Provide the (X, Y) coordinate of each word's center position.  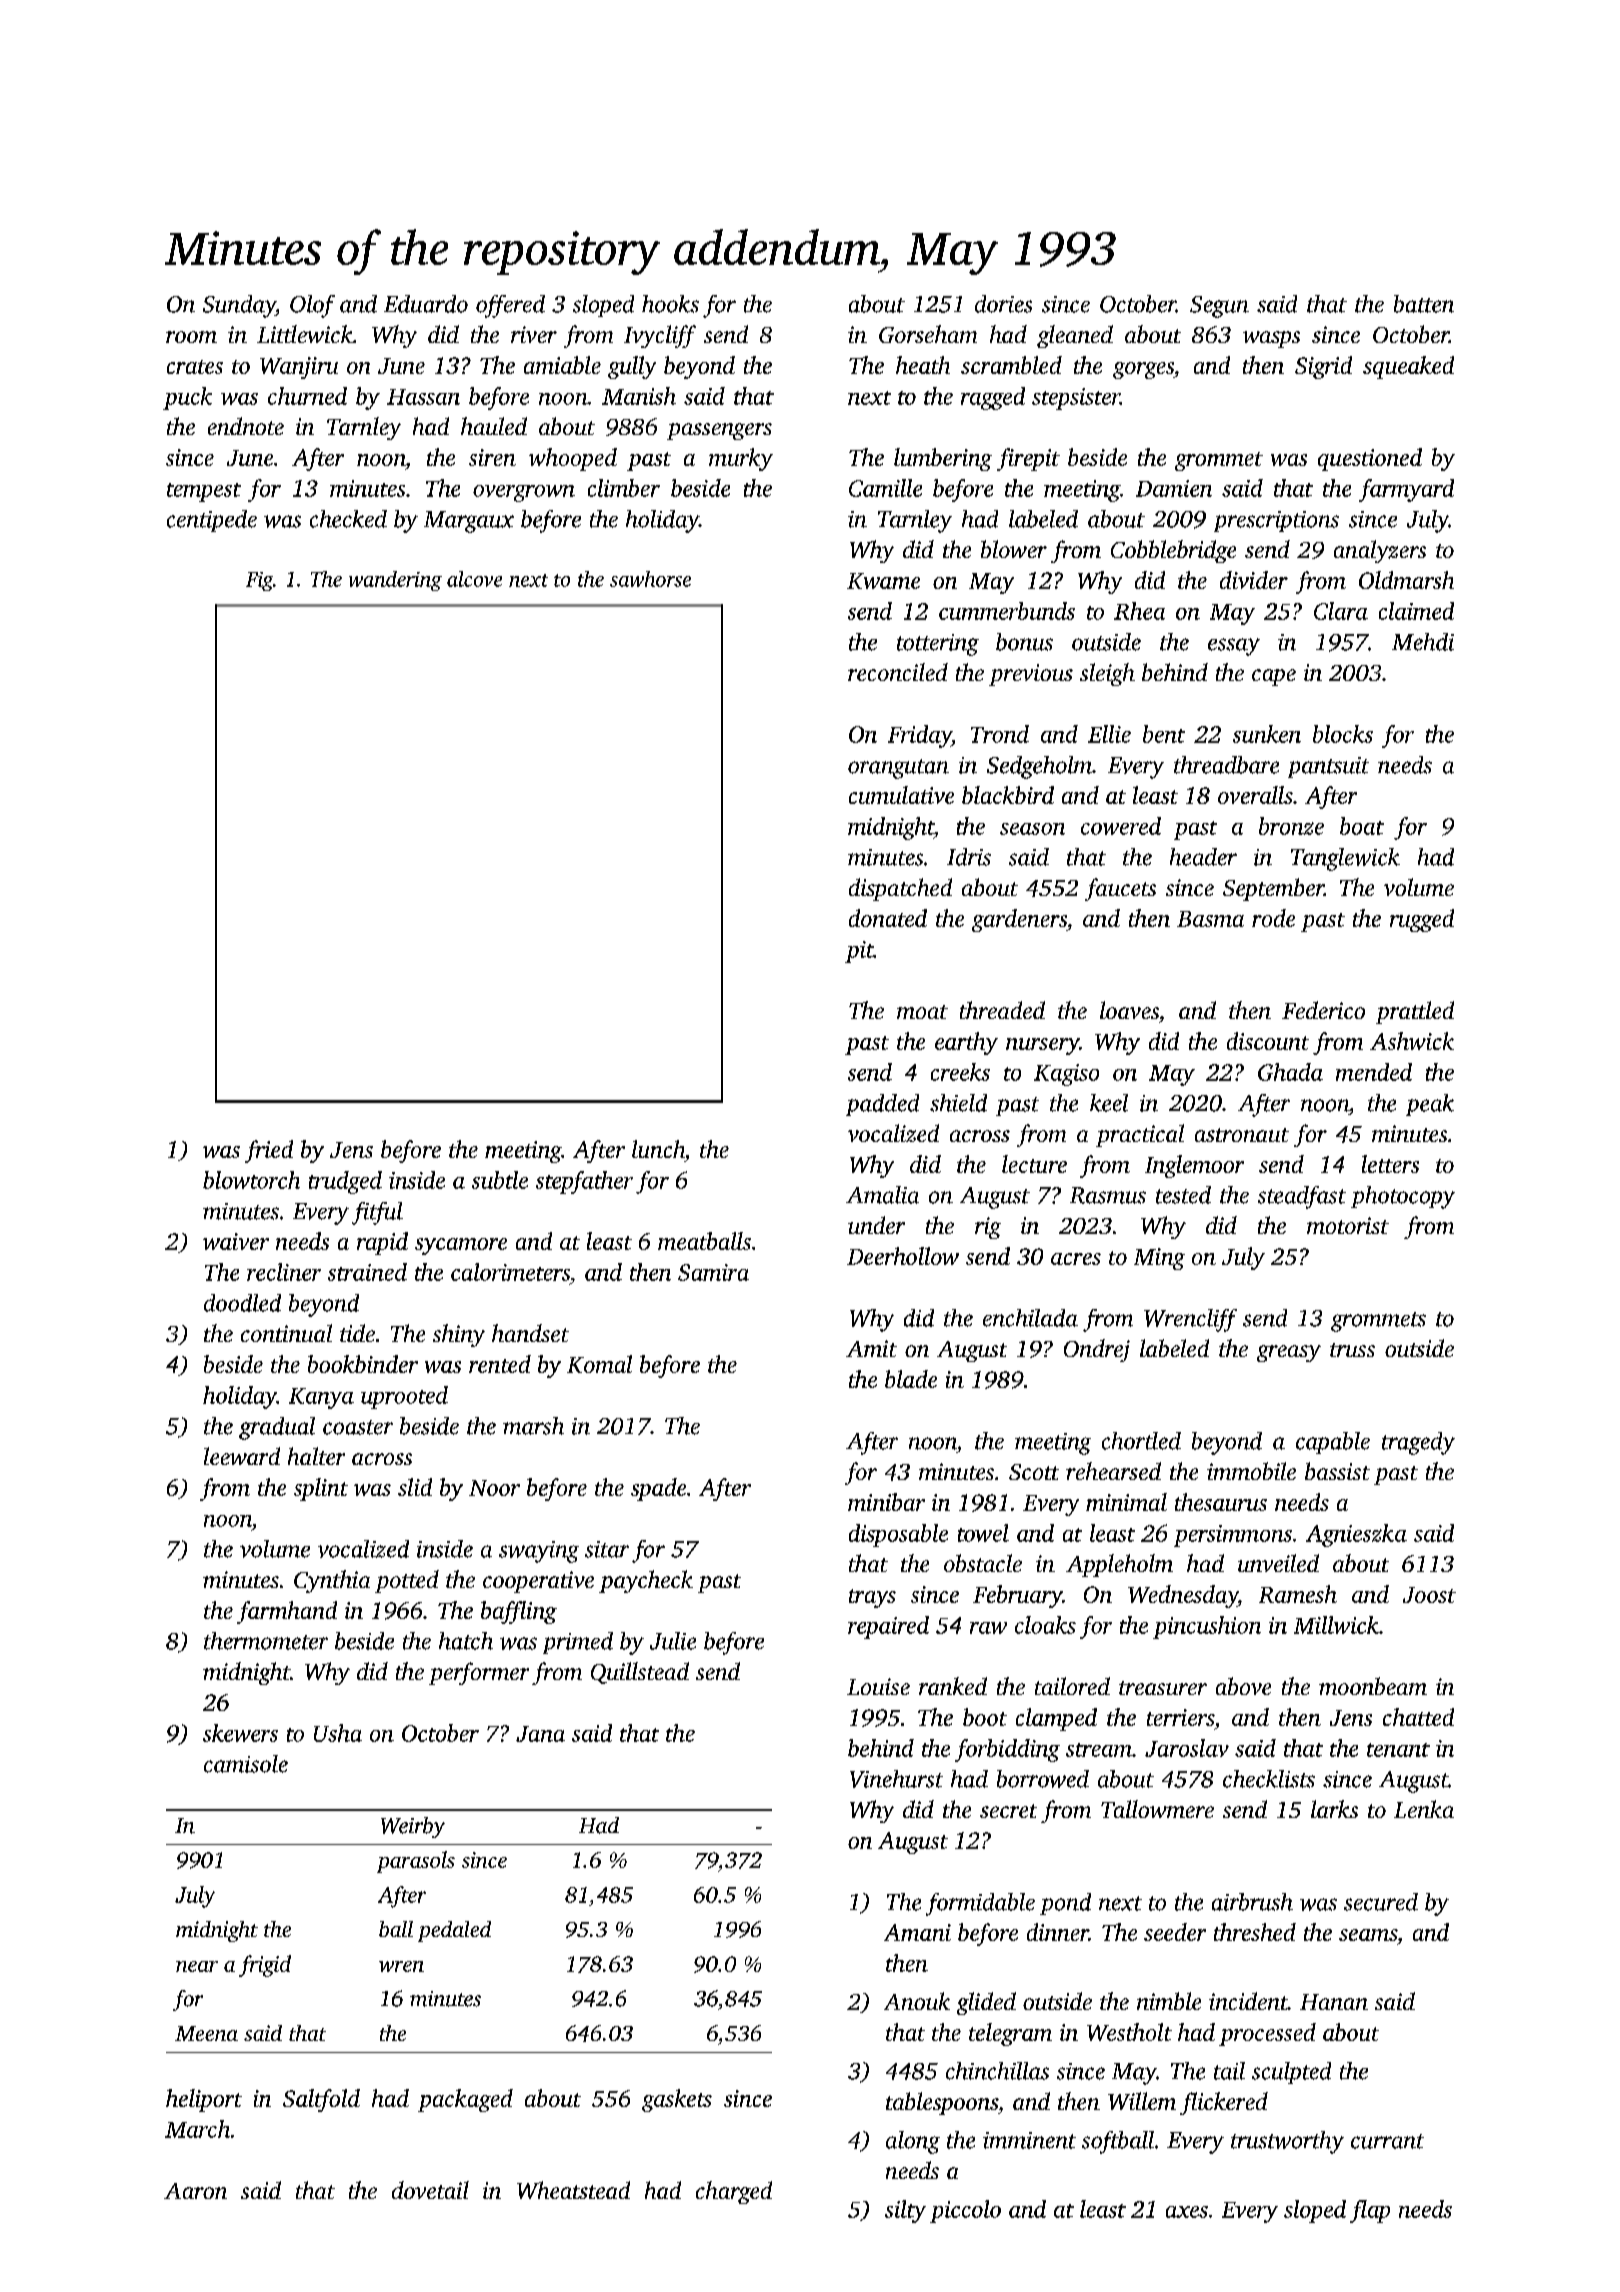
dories (1003, 304)
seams (1368, 1935)
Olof (312, 306)
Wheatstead (573, 2190)
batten (1424, 304)
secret (1008, 1811)
